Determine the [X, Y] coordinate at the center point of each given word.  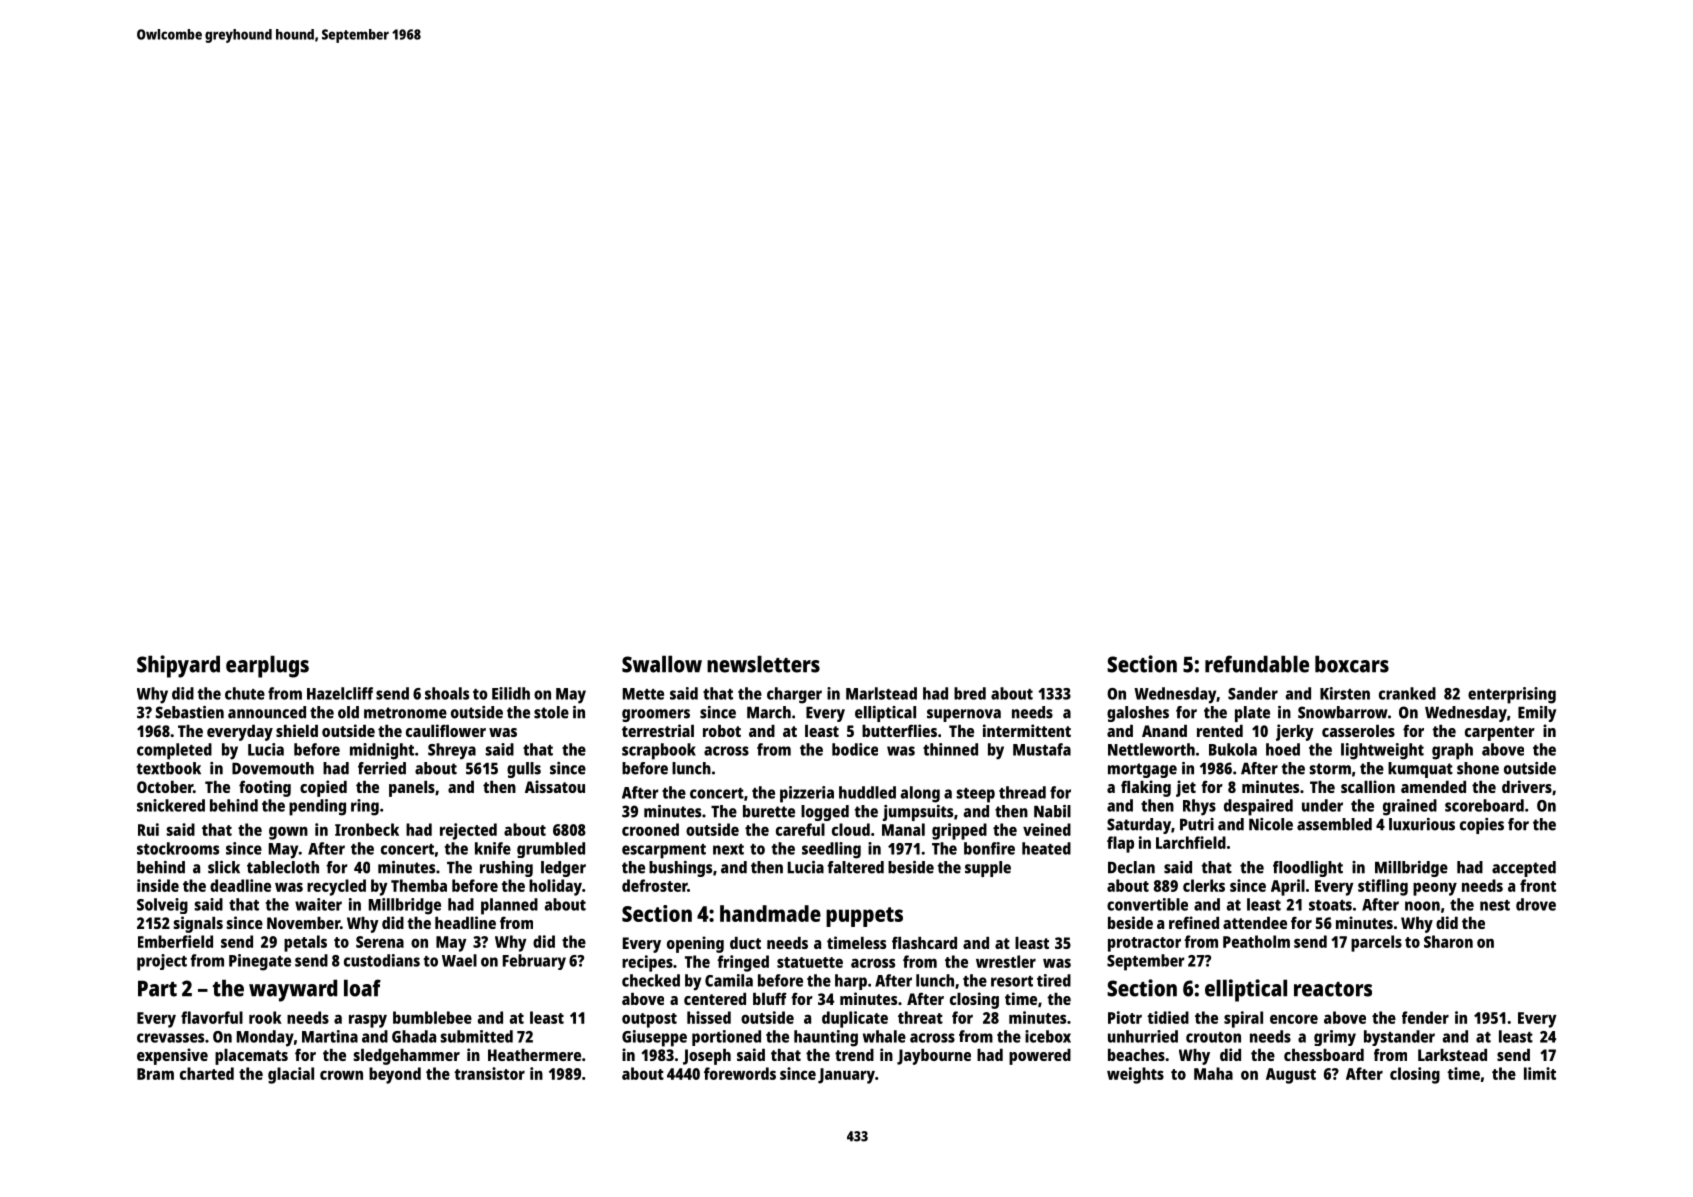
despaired [1258, 807]
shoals [447, 693]
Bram [155, 1074]
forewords [740, 1073]
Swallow [662, 664]
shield [297, 730]
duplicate [855, 1019]
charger [794, 695]
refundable [1257, 664]
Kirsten [1345, 693]
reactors [1333, 989]
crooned [650, 829]
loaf [362, 988]
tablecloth [283, 867]
